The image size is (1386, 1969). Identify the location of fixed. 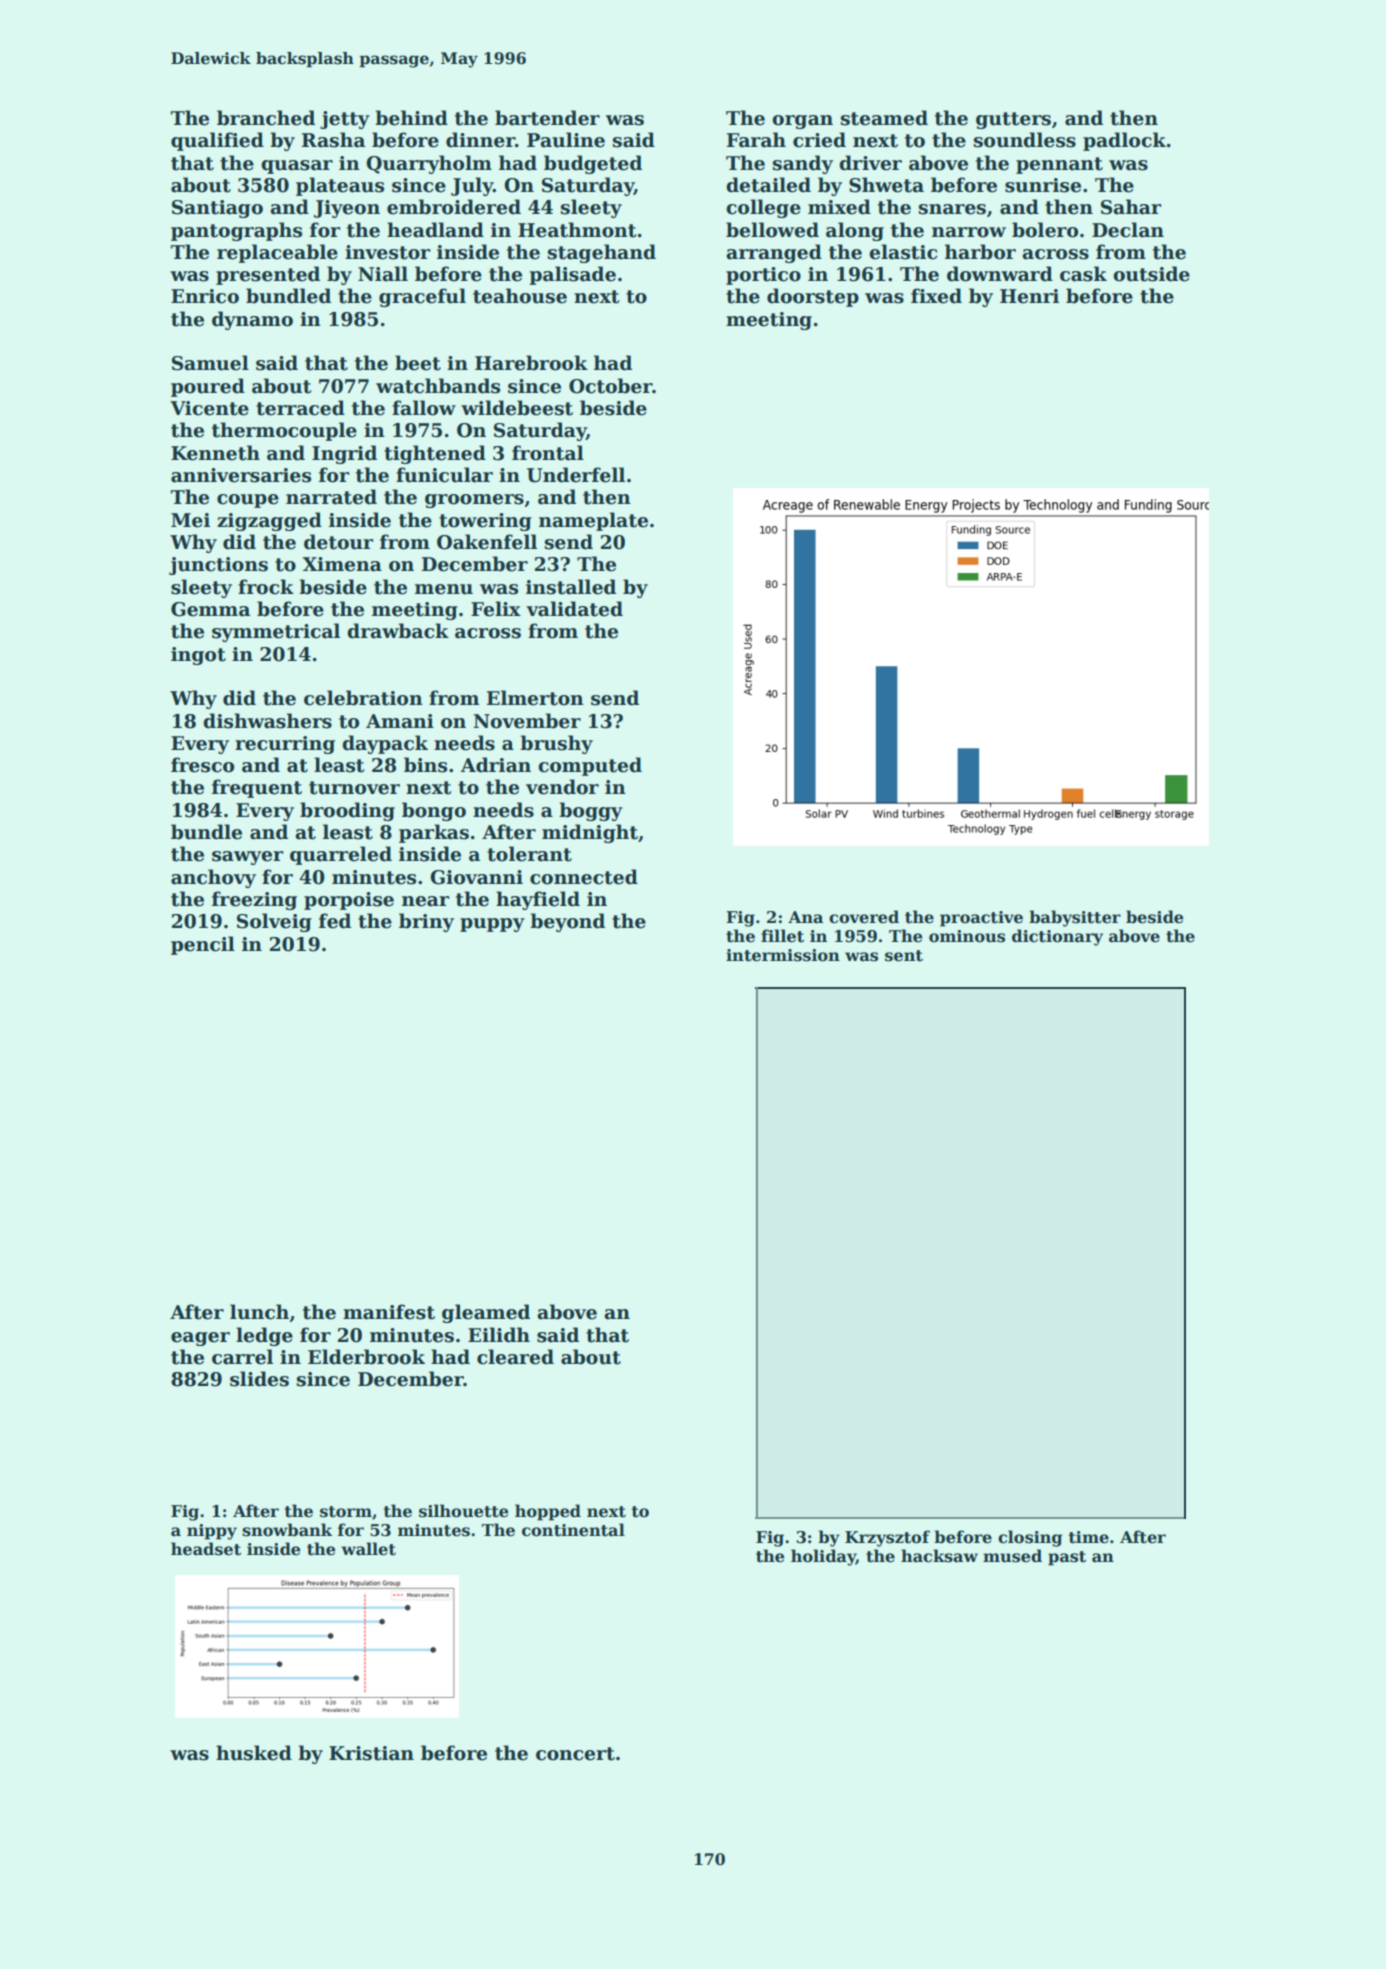
(936, 296).
